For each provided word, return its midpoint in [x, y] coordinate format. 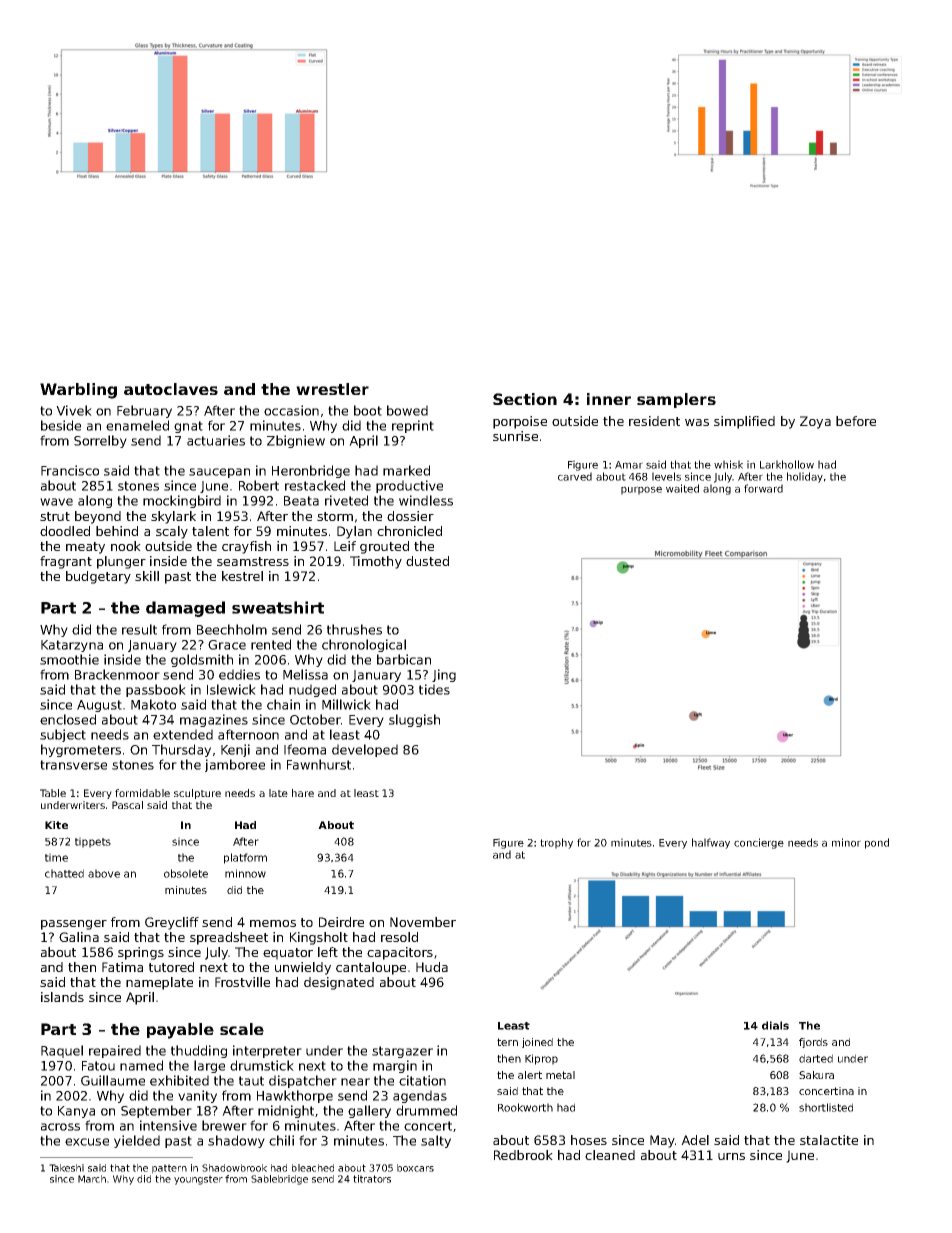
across [60, 1127]
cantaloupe [371, 968]
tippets [93, 842]
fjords [813, 1043]
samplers [676, 400]
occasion [291, 410]
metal [560, 1075]
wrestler [332, 389]
